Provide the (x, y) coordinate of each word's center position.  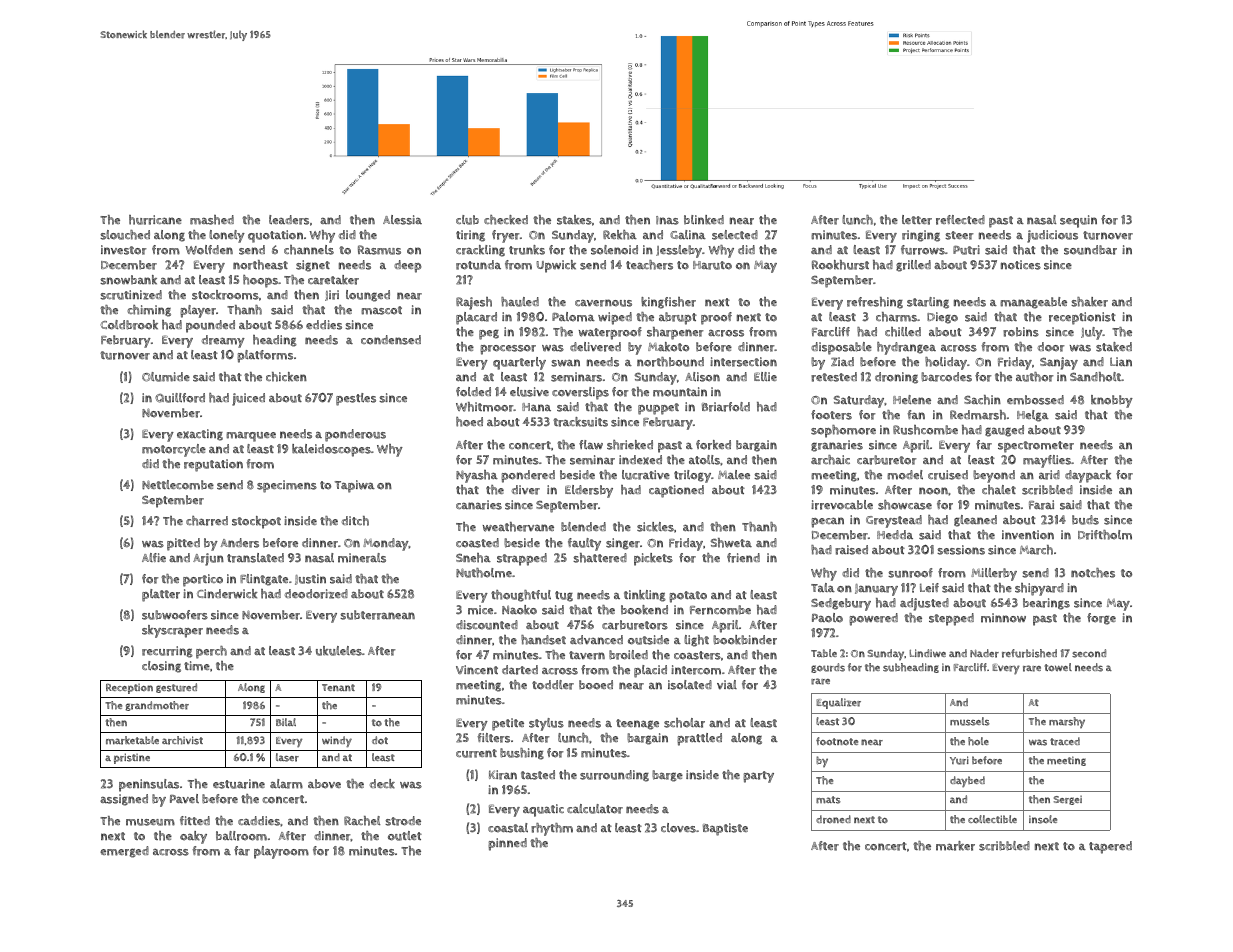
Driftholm (1105, 535)
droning (896, 378)
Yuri (959, 760)
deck (382, 784)
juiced (248, 399)
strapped (522, 559)
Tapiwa (355, 486)
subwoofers (175, 615)
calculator (595, 809)
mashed (212, 220)
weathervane (518, 527)
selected (735, 235)
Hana (536, 407)
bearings (1046, 604)
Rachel (362, 821)
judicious (1052, 236)
